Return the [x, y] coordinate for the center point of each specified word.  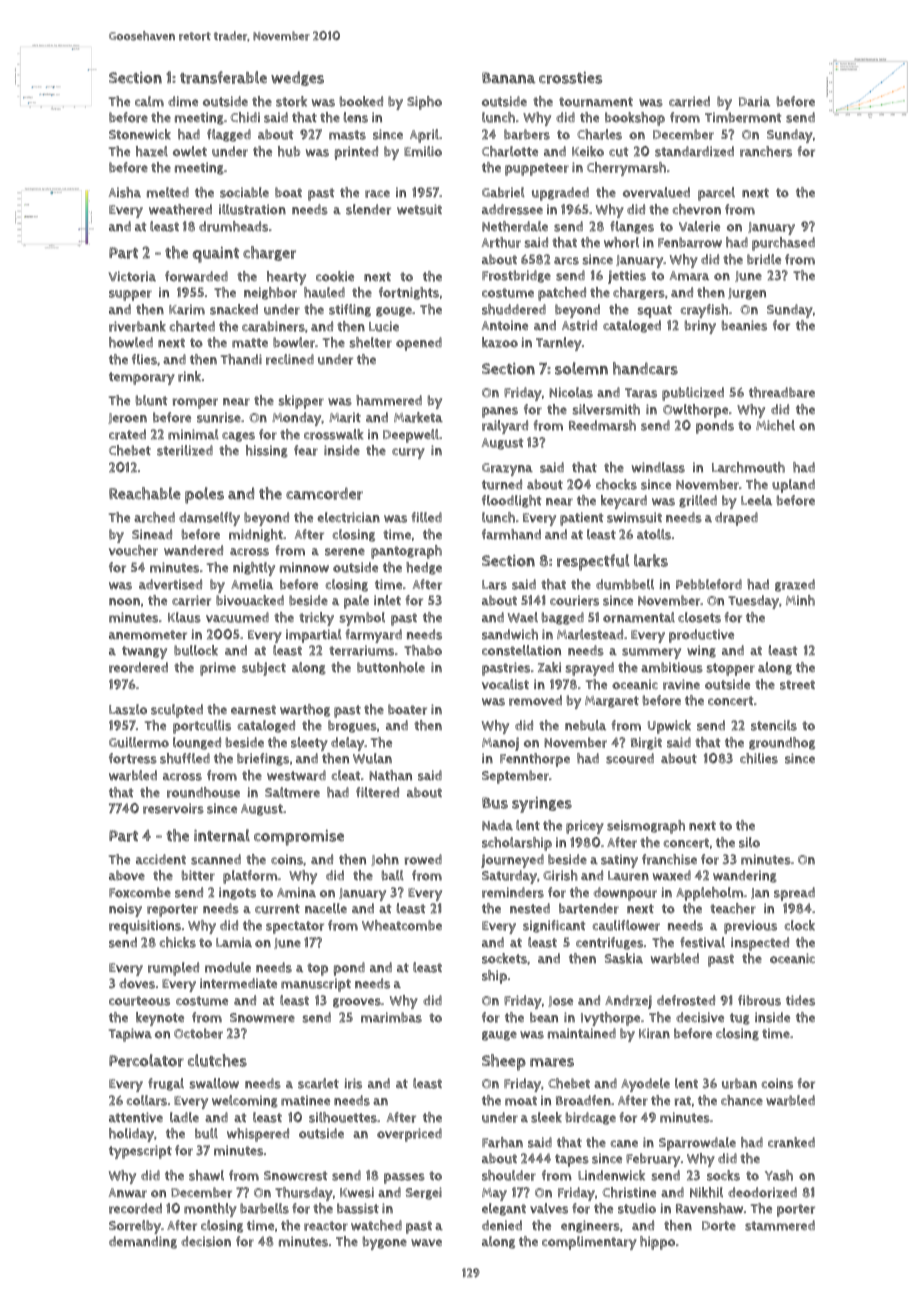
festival [702, 942]
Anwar [127, 1193]
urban [739, 1083]
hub [289, 151]
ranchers [766, 151]
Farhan [502, 1142]
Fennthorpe [535, 760]
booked [361, 101]
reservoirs [173, 808]
